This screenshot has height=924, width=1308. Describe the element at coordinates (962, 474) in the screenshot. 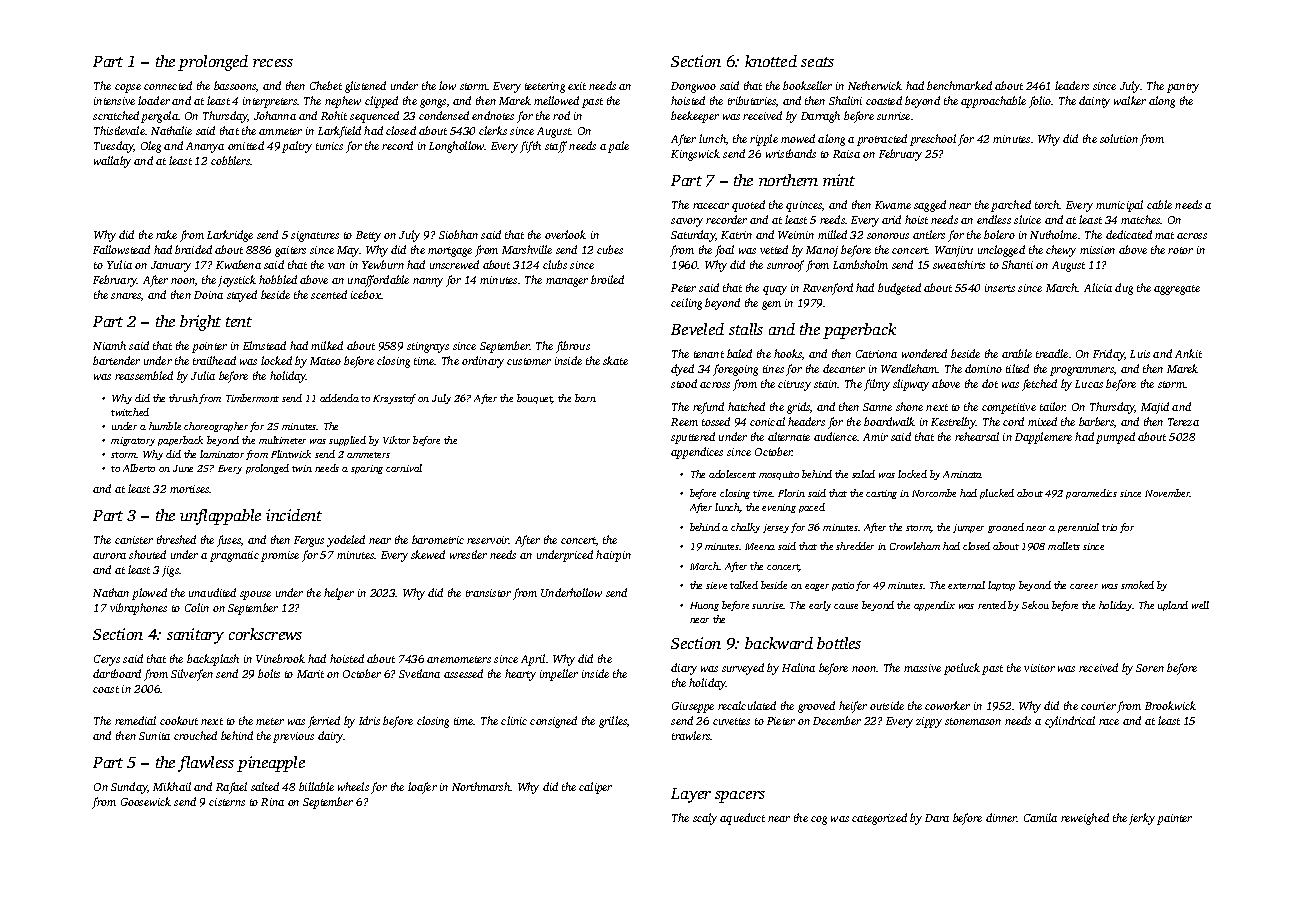

I see `Aminata` at that location.
